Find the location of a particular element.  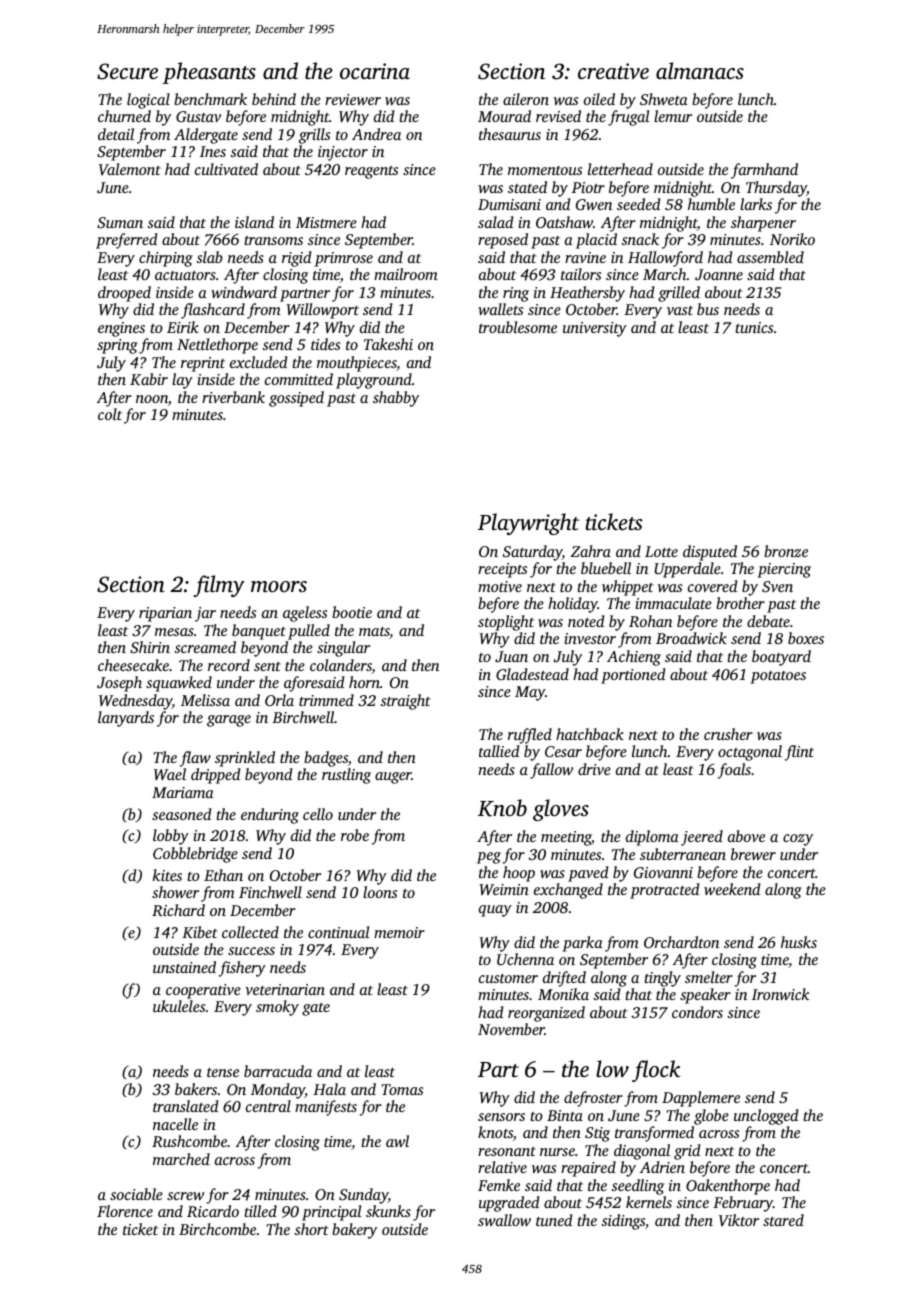

Gustav is located at coordinates (198, 116).
